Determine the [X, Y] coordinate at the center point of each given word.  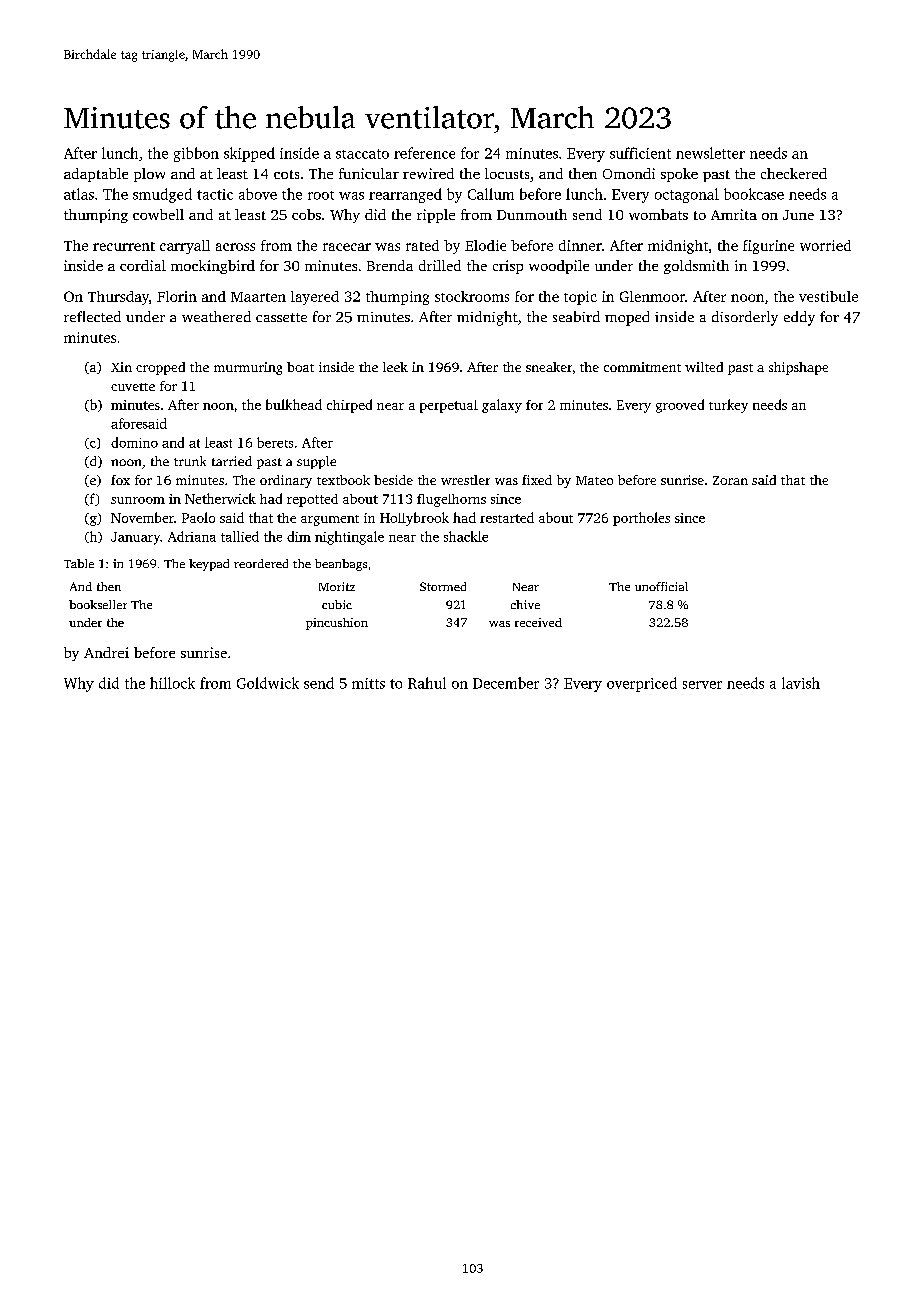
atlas [79, 194]
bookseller [98, 604]
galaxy [502, 406]
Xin [121, 367]
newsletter [710, 153]
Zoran [730, 480]
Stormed [443, 586]
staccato [362, 154]
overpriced [642, 684]
